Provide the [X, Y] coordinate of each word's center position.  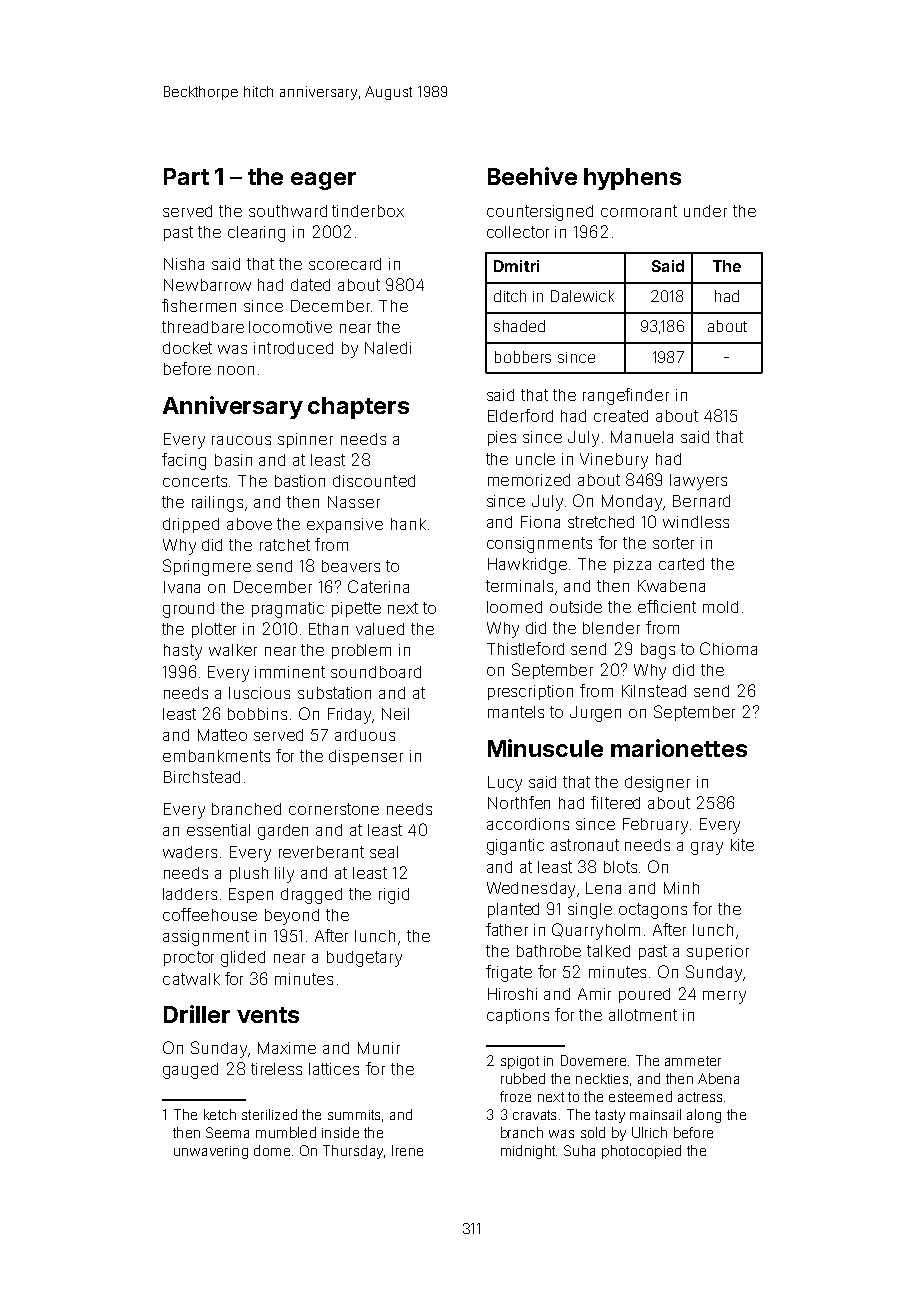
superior [718, 952]
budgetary [364, 959]
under [705, 211]
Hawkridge [527, 566]
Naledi [388, 348]
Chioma [728, 648]
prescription [530, 692]
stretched [601, 522]
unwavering [211, 1152]
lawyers [698, 482]
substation [334, 693]
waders [190, 852]
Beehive [532, 176]
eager [323, 181]
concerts [195, 481]
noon [236, 370]
